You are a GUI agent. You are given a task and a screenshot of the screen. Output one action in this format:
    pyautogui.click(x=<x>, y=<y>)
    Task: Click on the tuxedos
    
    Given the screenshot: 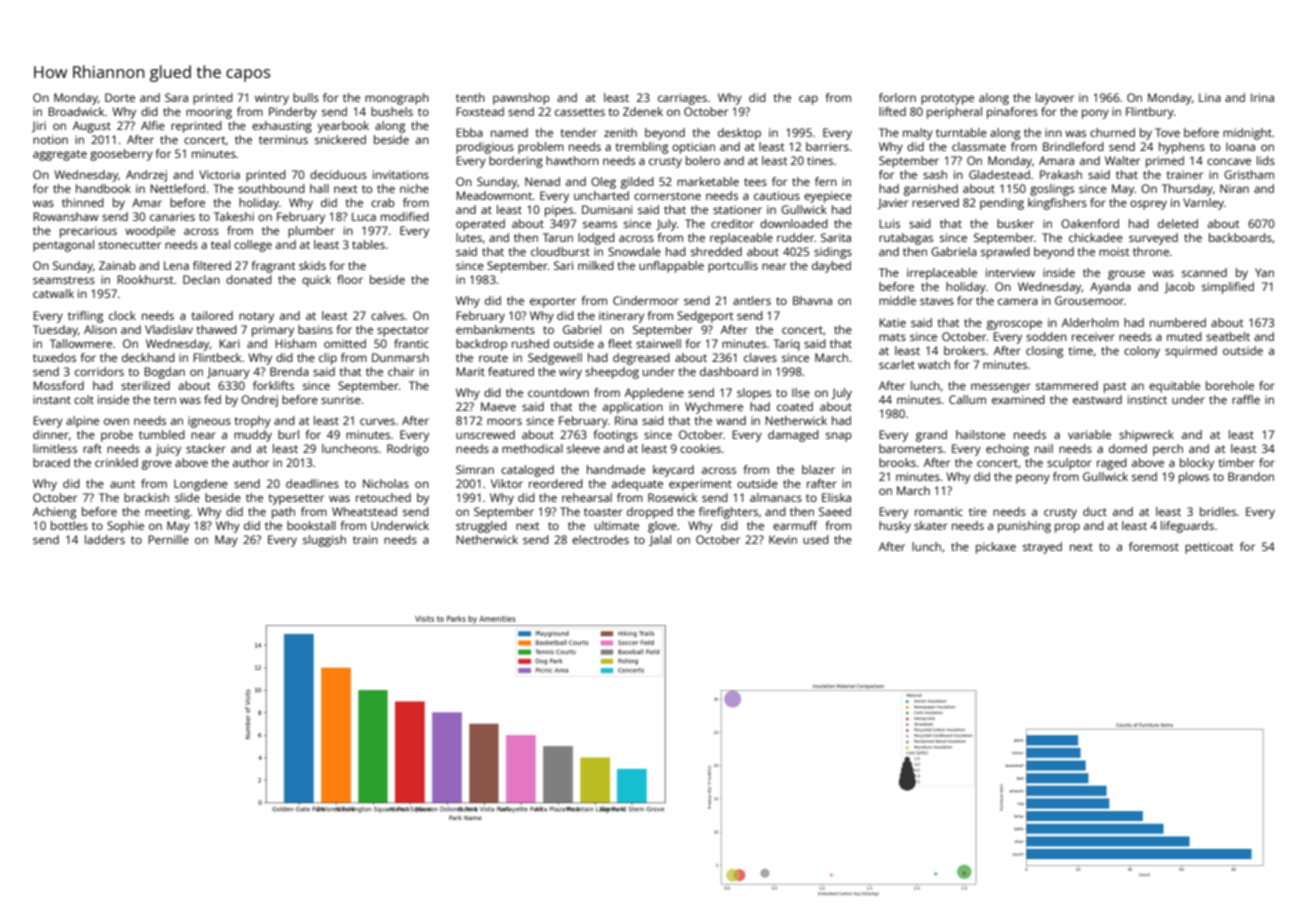 What is the action you would take?
    pyautogui.click(x=54, y=357)
